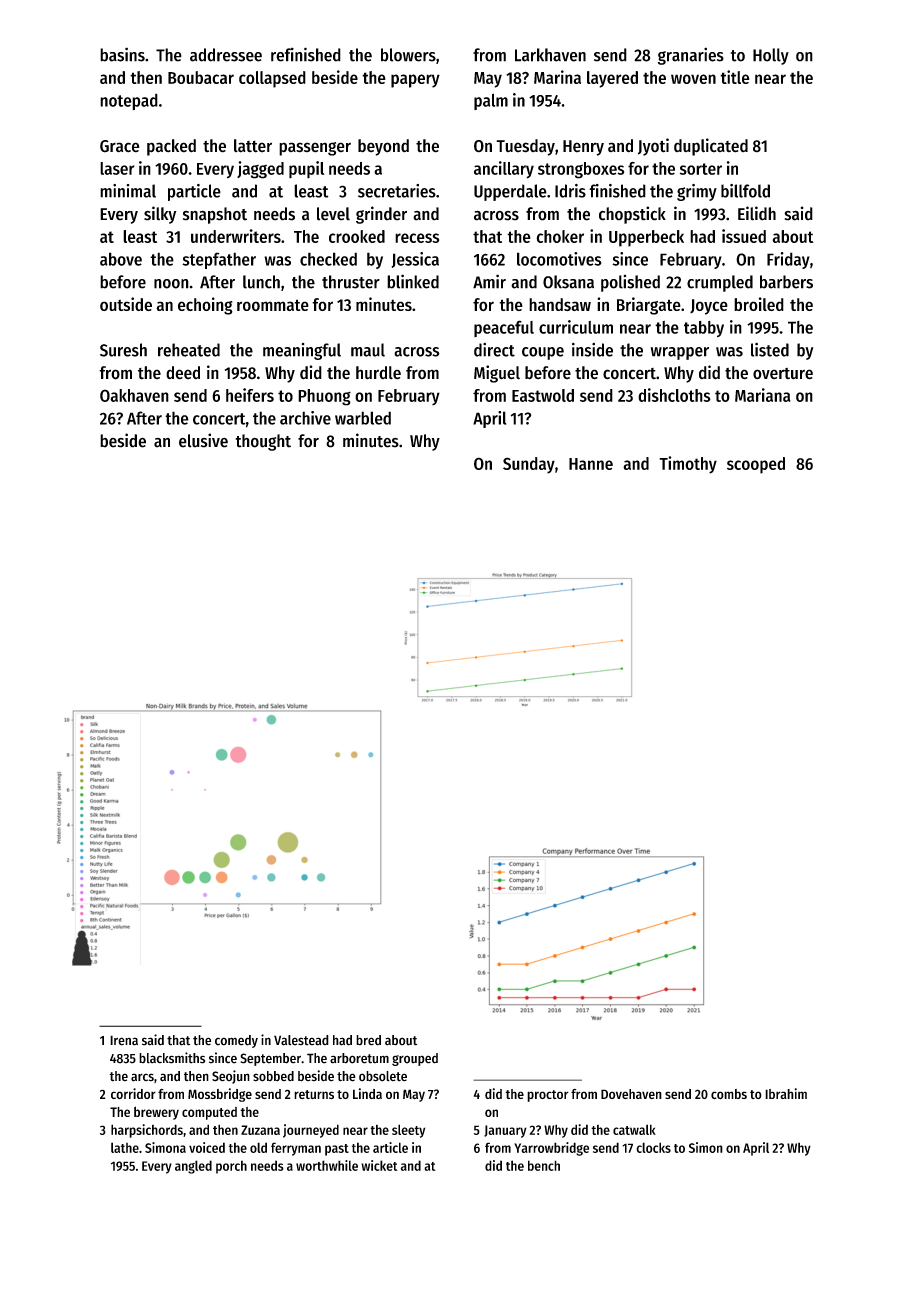 This screenshot has width=913, height=1298. I want to click on elusive, so click(203, 440).
